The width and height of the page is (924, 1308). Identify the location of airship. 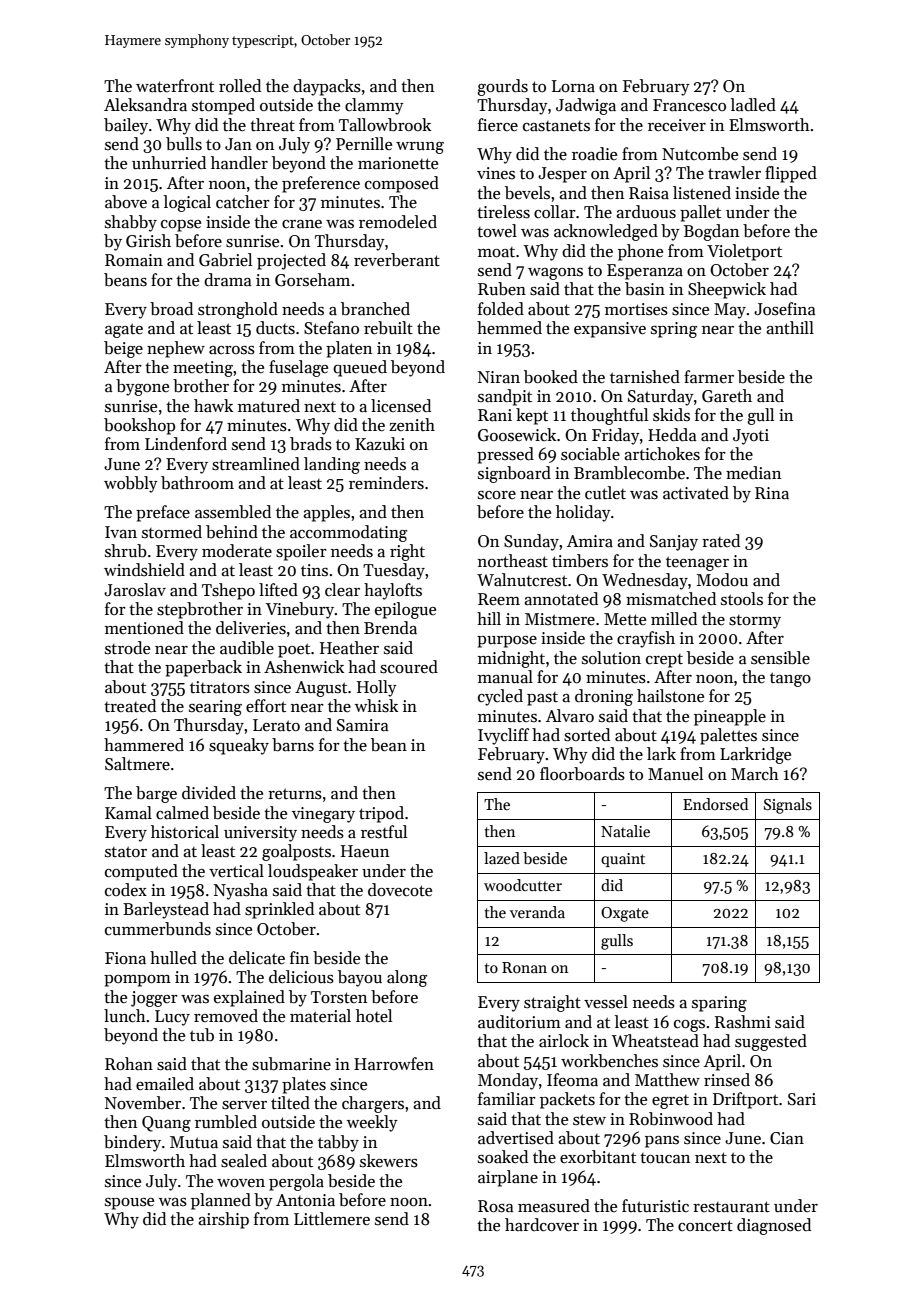
(223, 1220).
